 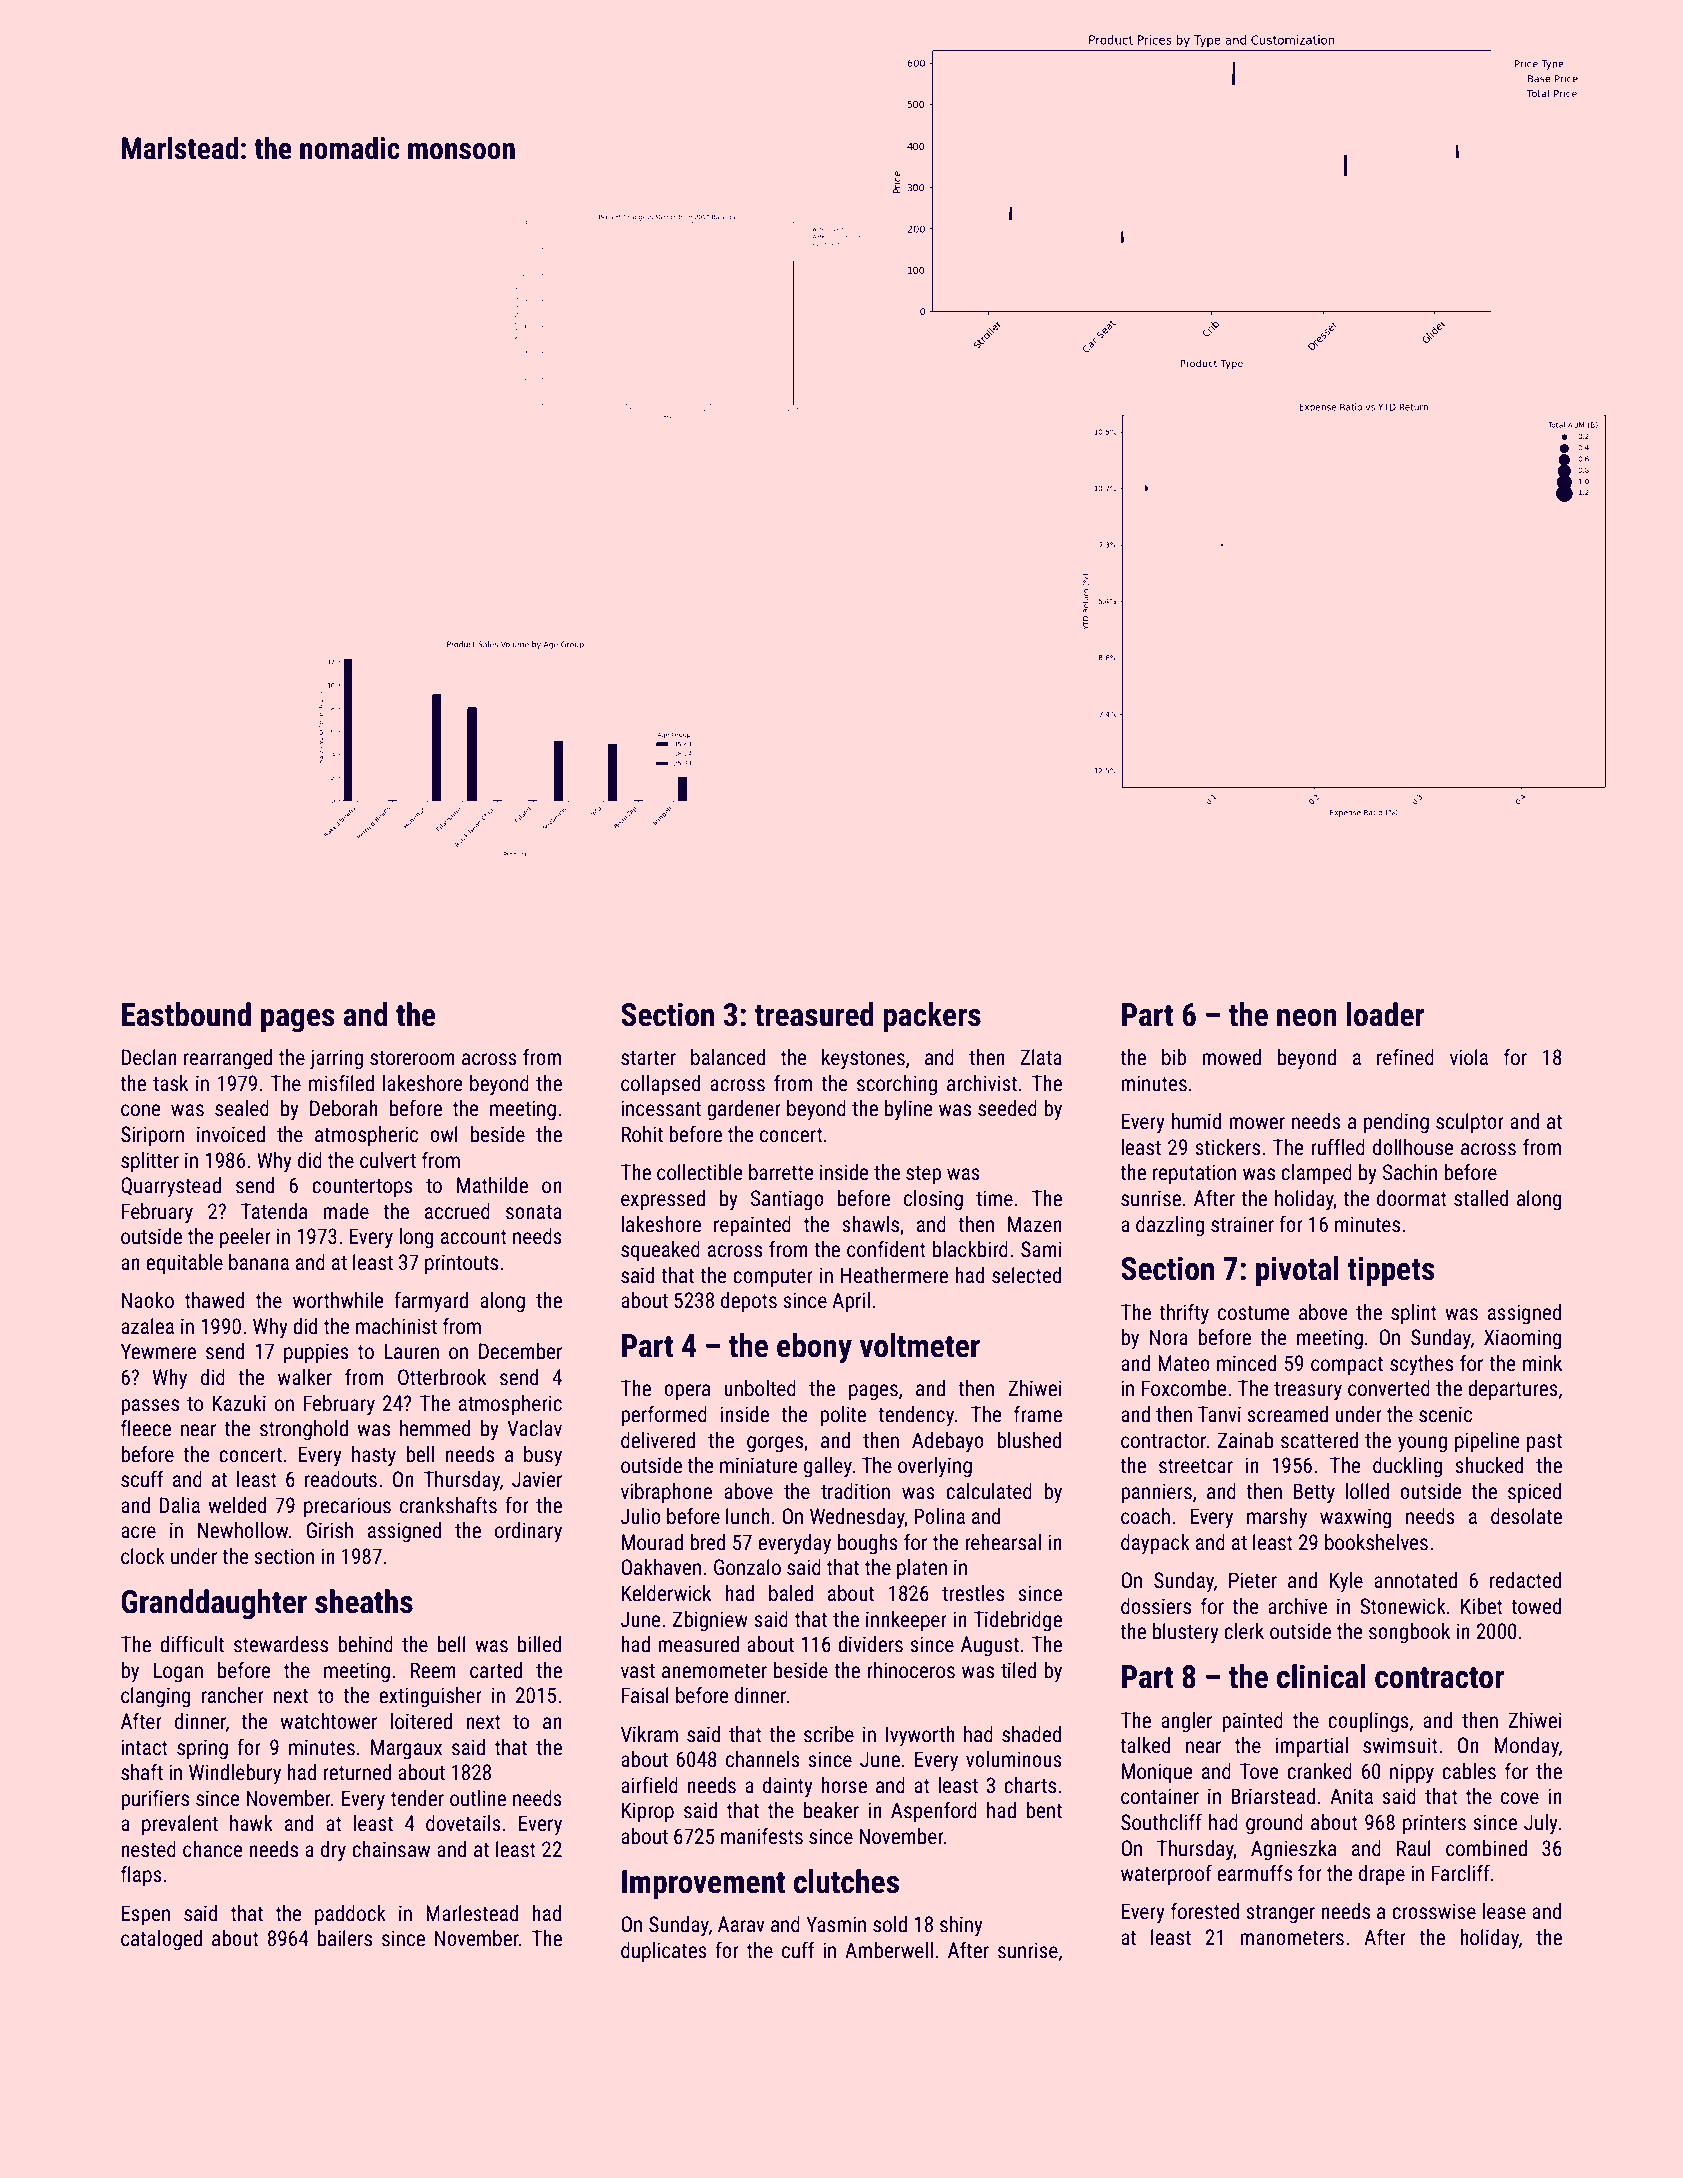 I want to click on bailers, so click(x=345, y=1938).
